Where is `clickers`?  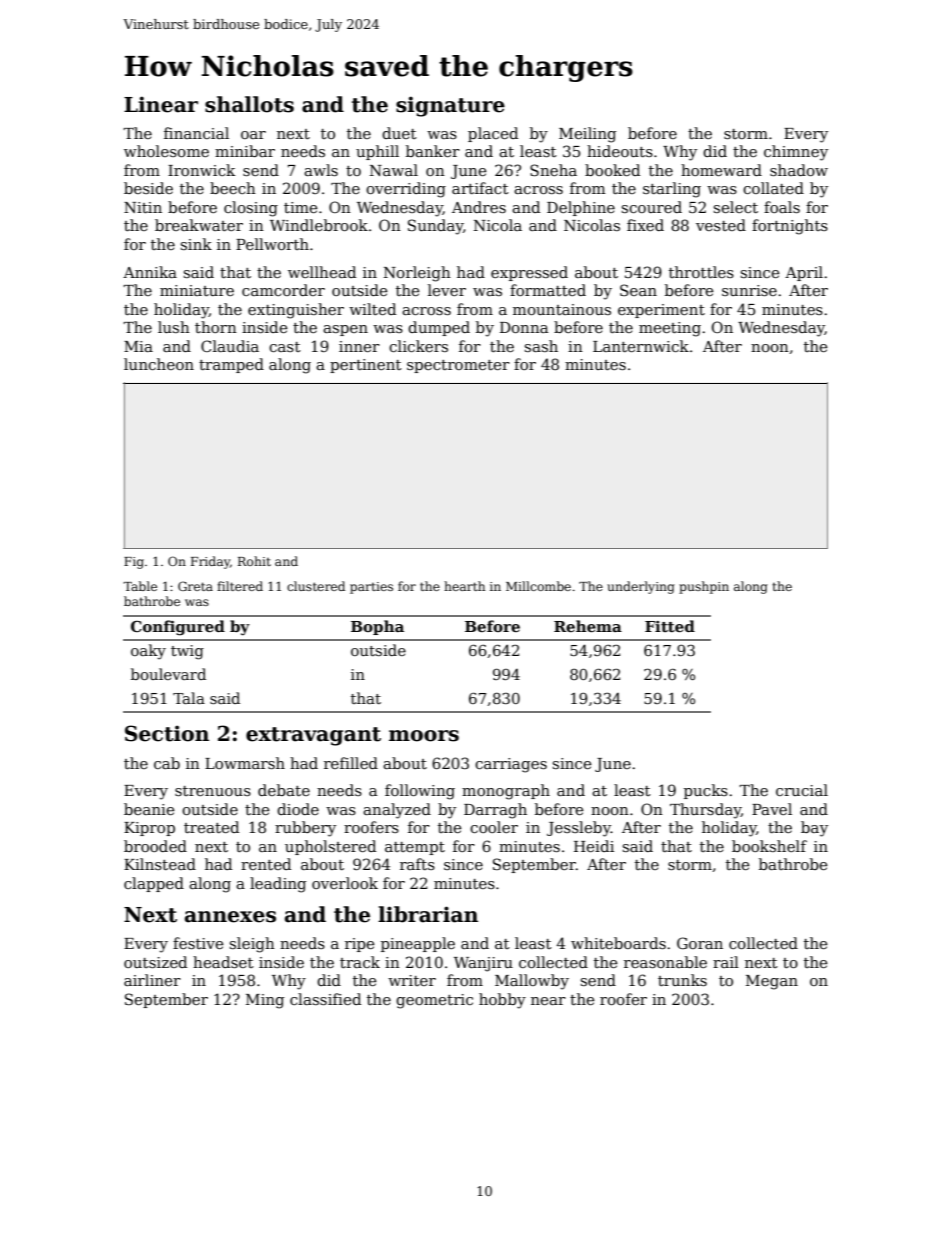
clickers is located at coordinates (418, 346).
